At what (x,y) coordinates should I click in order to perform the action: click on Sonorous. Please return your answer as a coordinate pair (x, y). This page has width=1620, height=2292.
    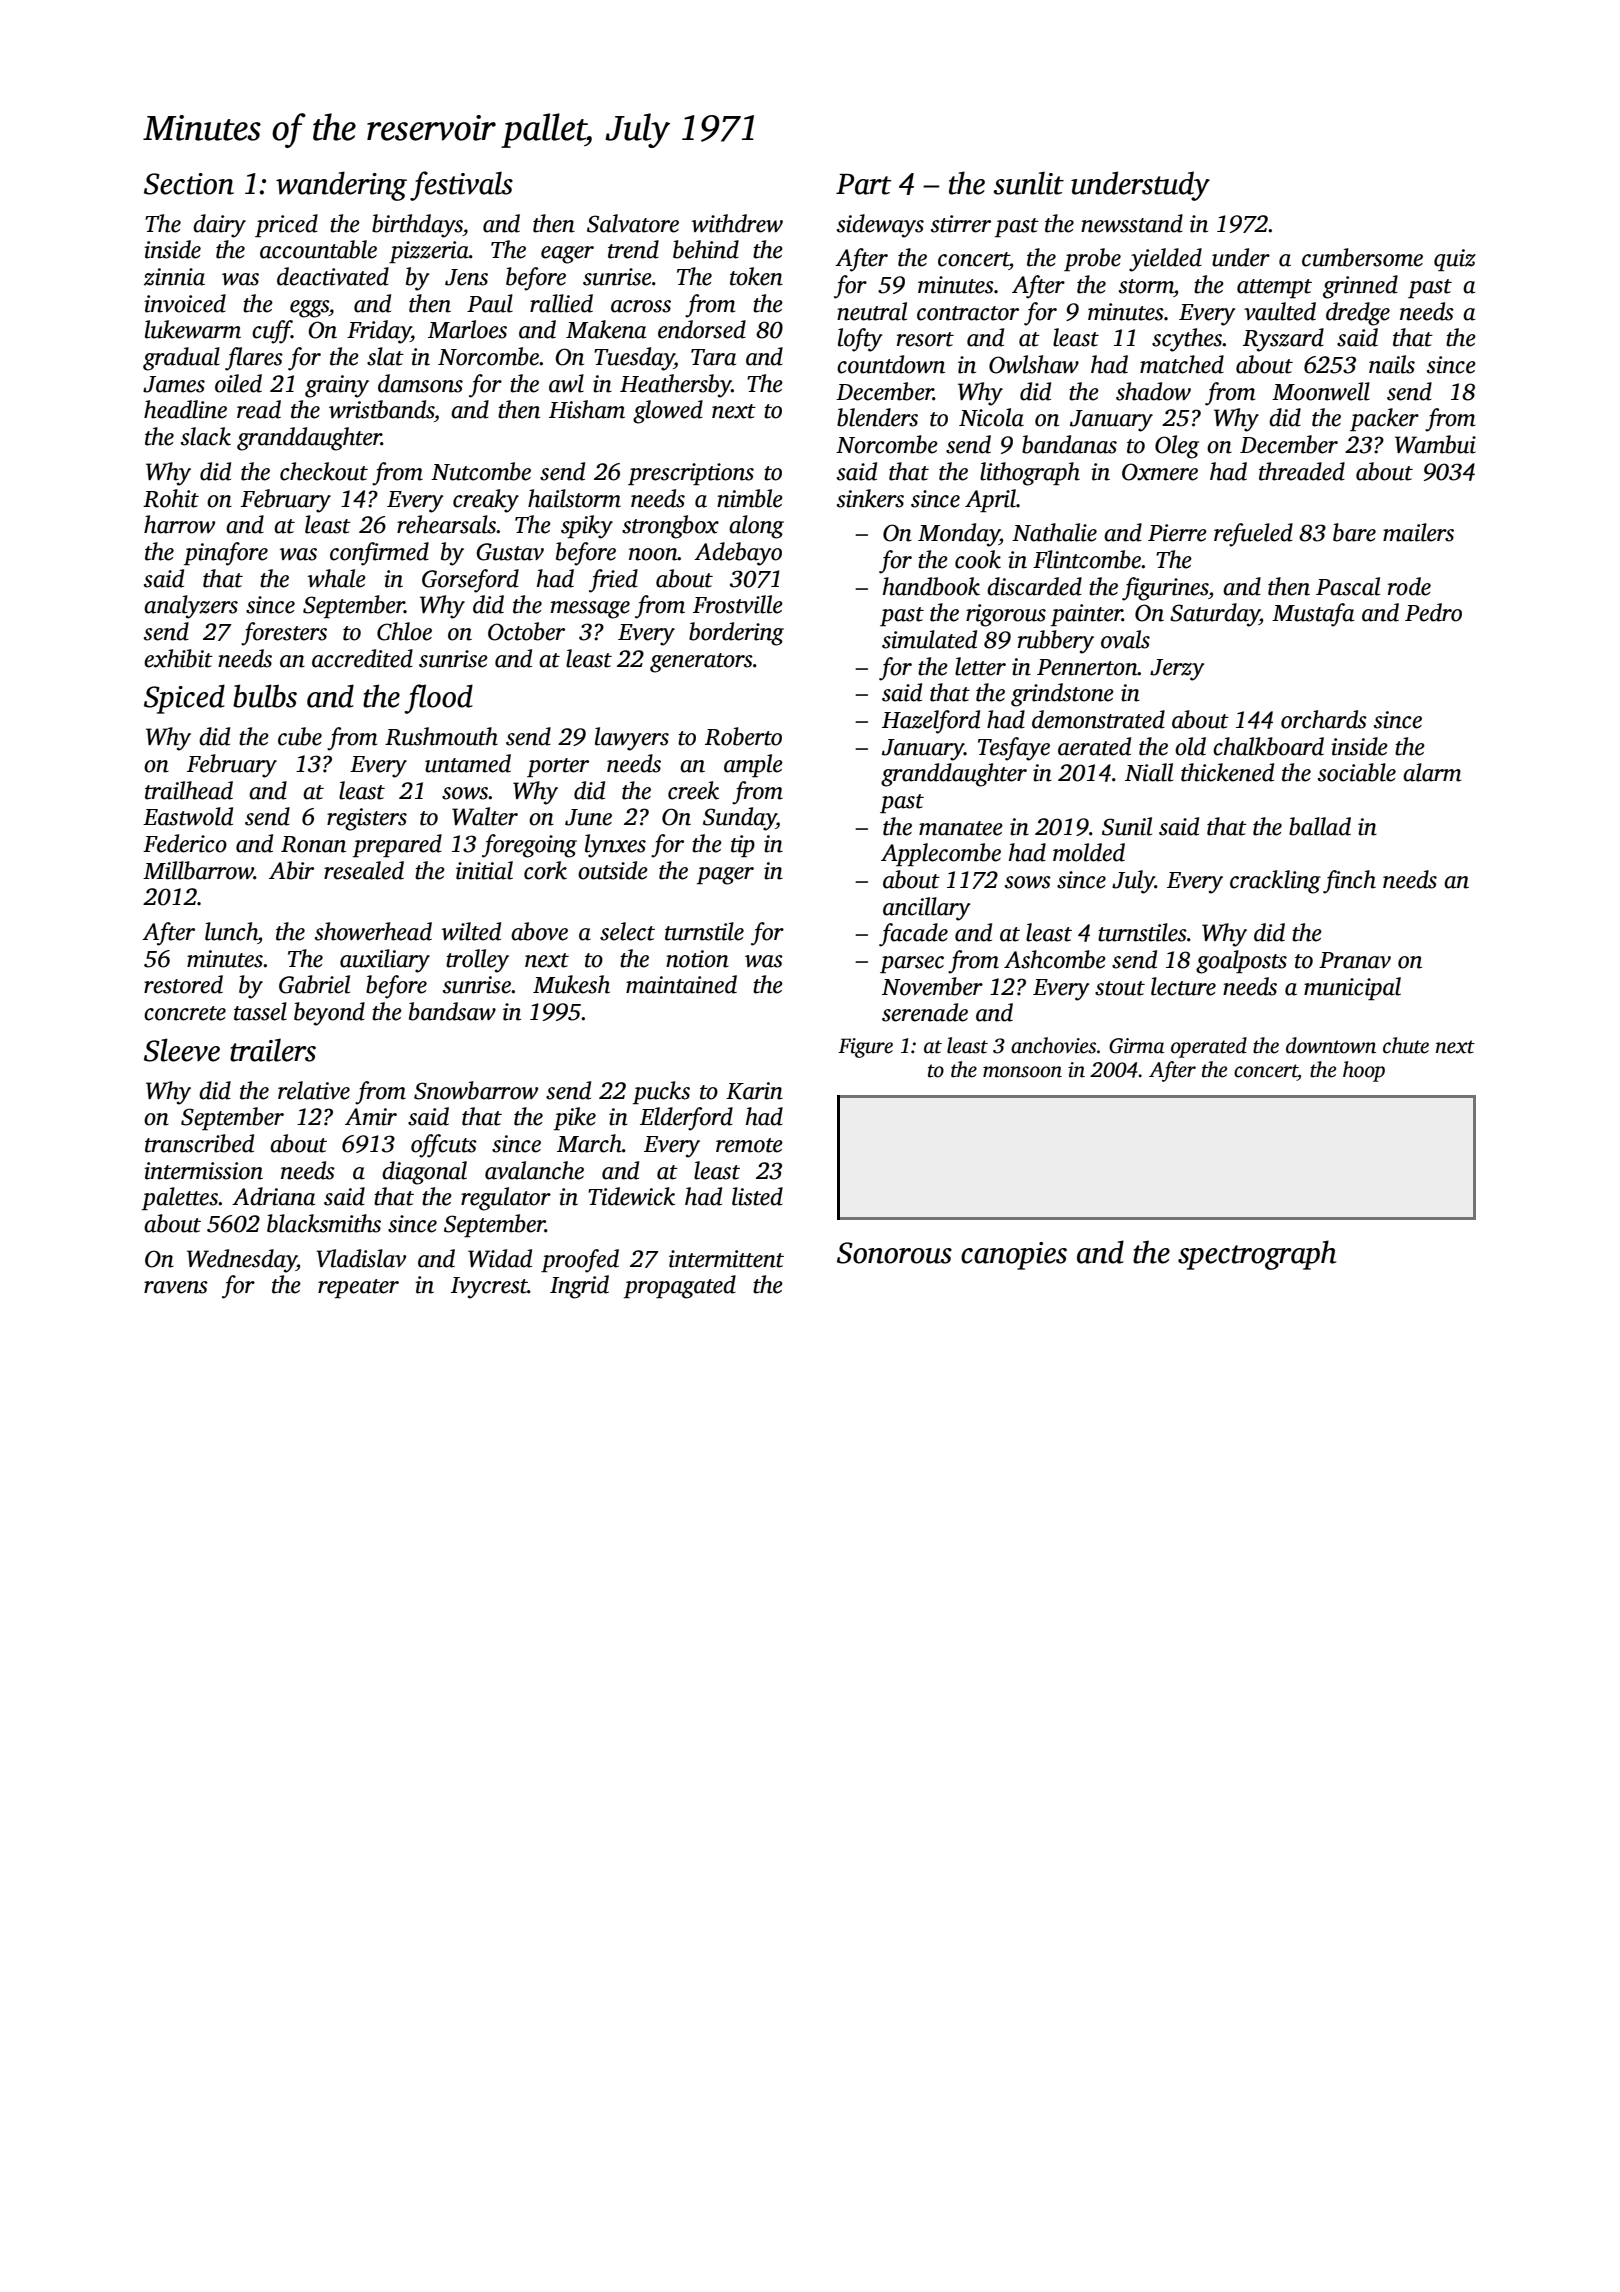
    Looking at the image, I should click on (894, 1253).
